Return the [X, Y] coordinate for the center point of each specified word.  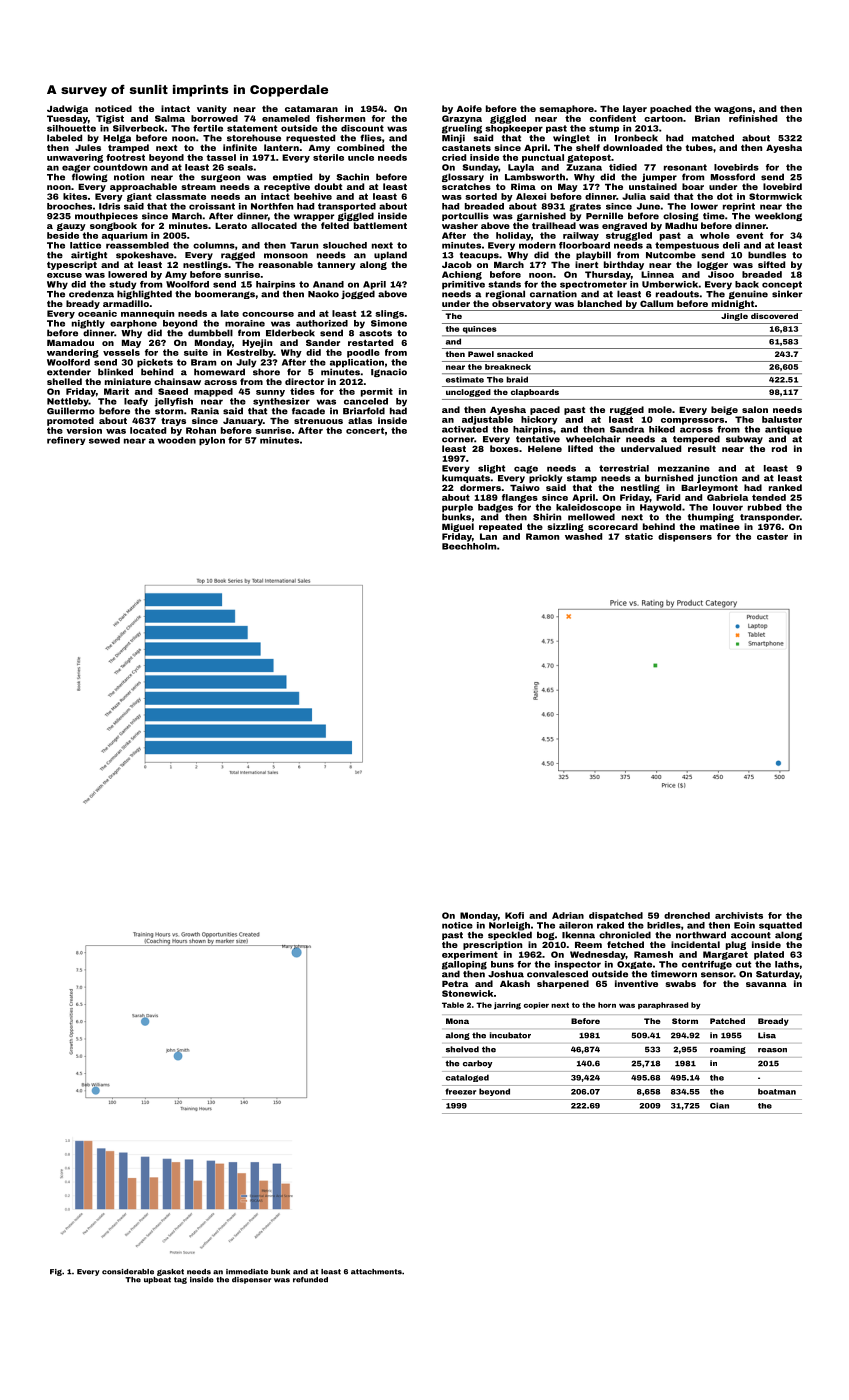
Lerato [231, 226]
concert [365, 430]
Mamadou [70, 342]
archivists [739, 915]
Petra [455, 984]
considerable [128, 1272]
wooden [177, 440]
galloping [464, 965]
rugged [627, 410]
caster [772, 536]
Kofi [514, 915]
